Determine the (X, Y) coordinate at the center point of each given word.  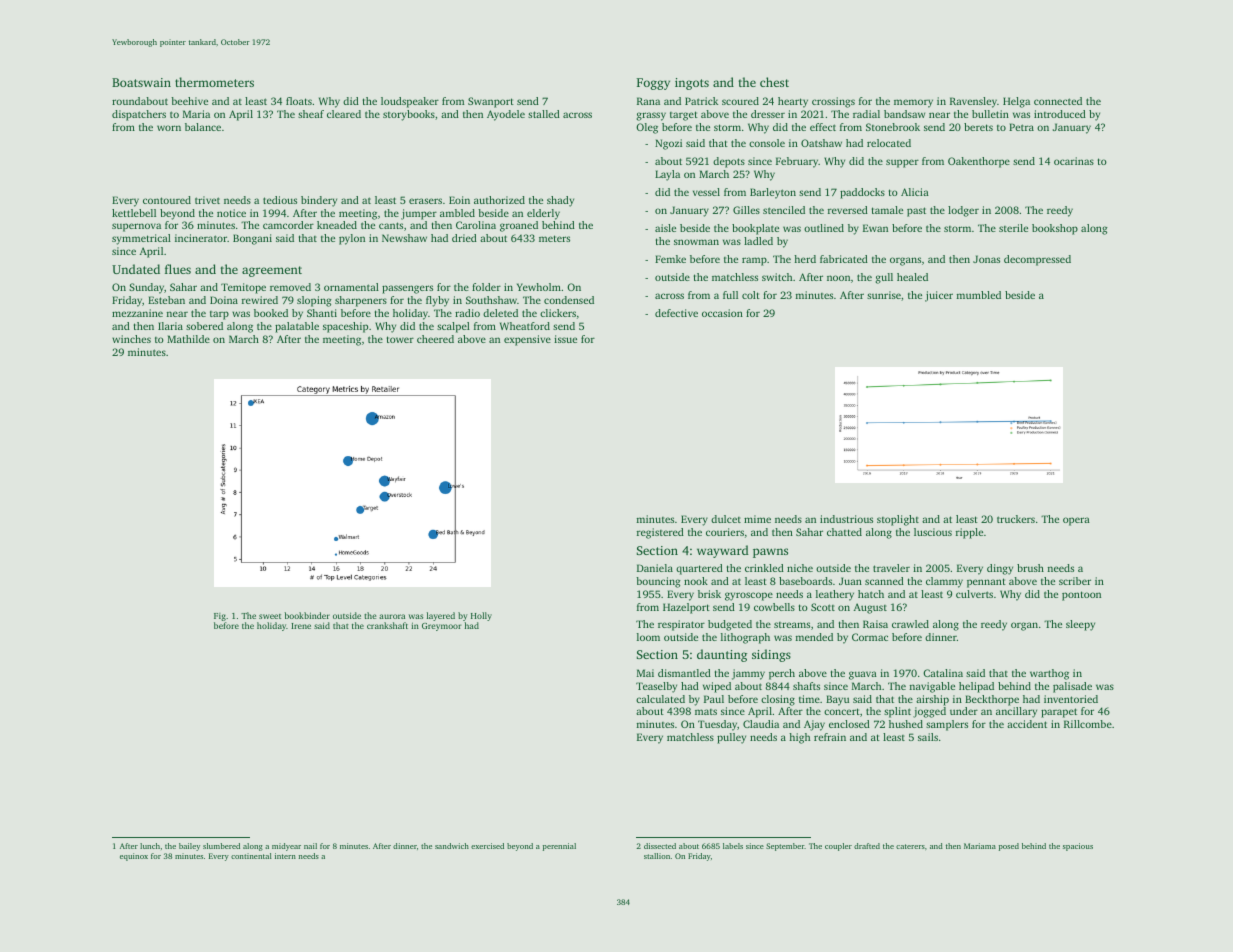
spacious (1078, 847)
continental (251, 856)
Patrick (701, 101)
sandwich (452, 846)
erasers (425, 201)
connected (1058, 101)
